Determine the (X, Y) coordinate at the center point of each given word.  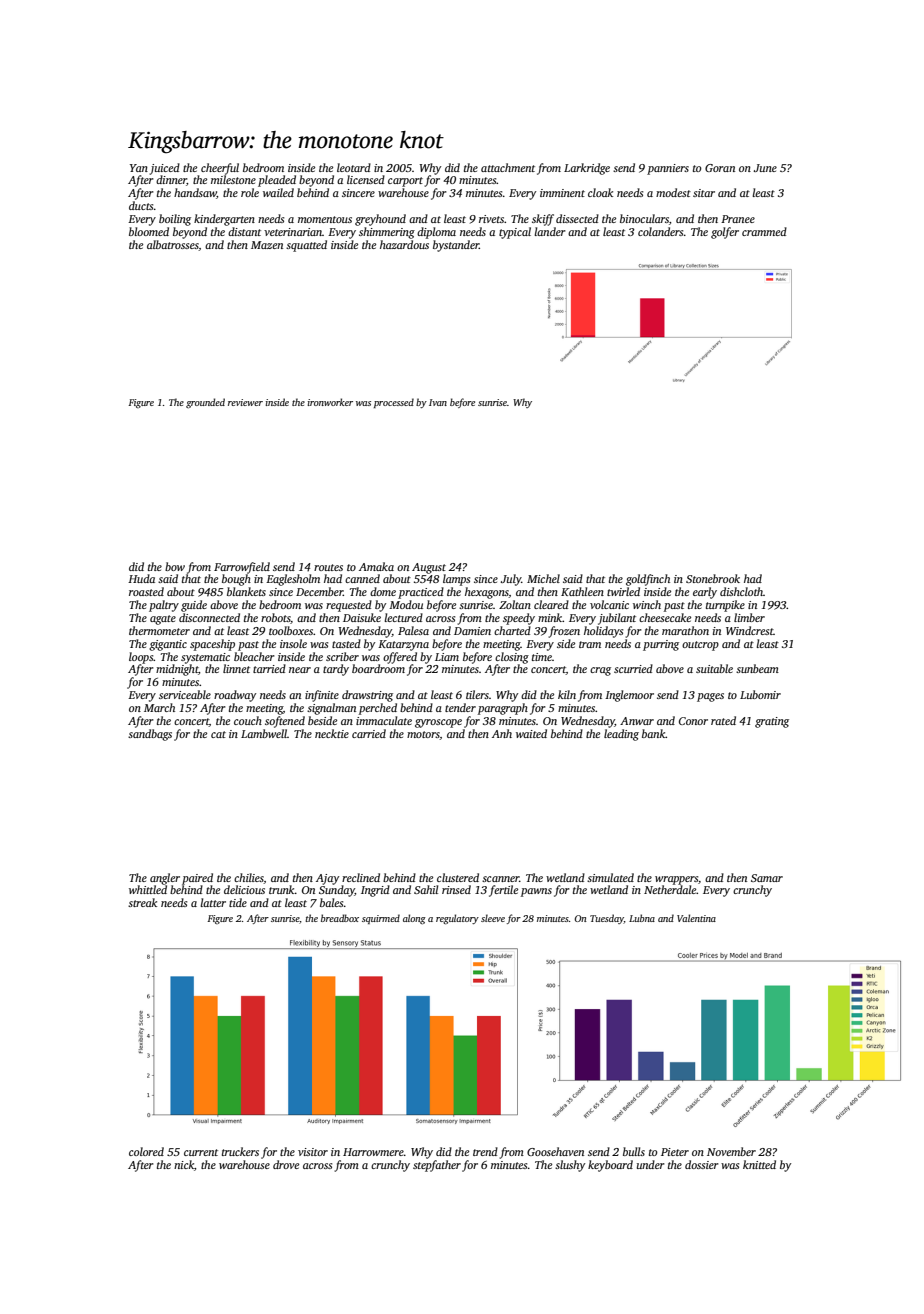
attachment (508, 167)
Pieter (675, 1152)
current (201, 1152)
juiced (164, 169)
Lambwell (264, 733)
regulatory (457, 919)
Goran (720, 168)
